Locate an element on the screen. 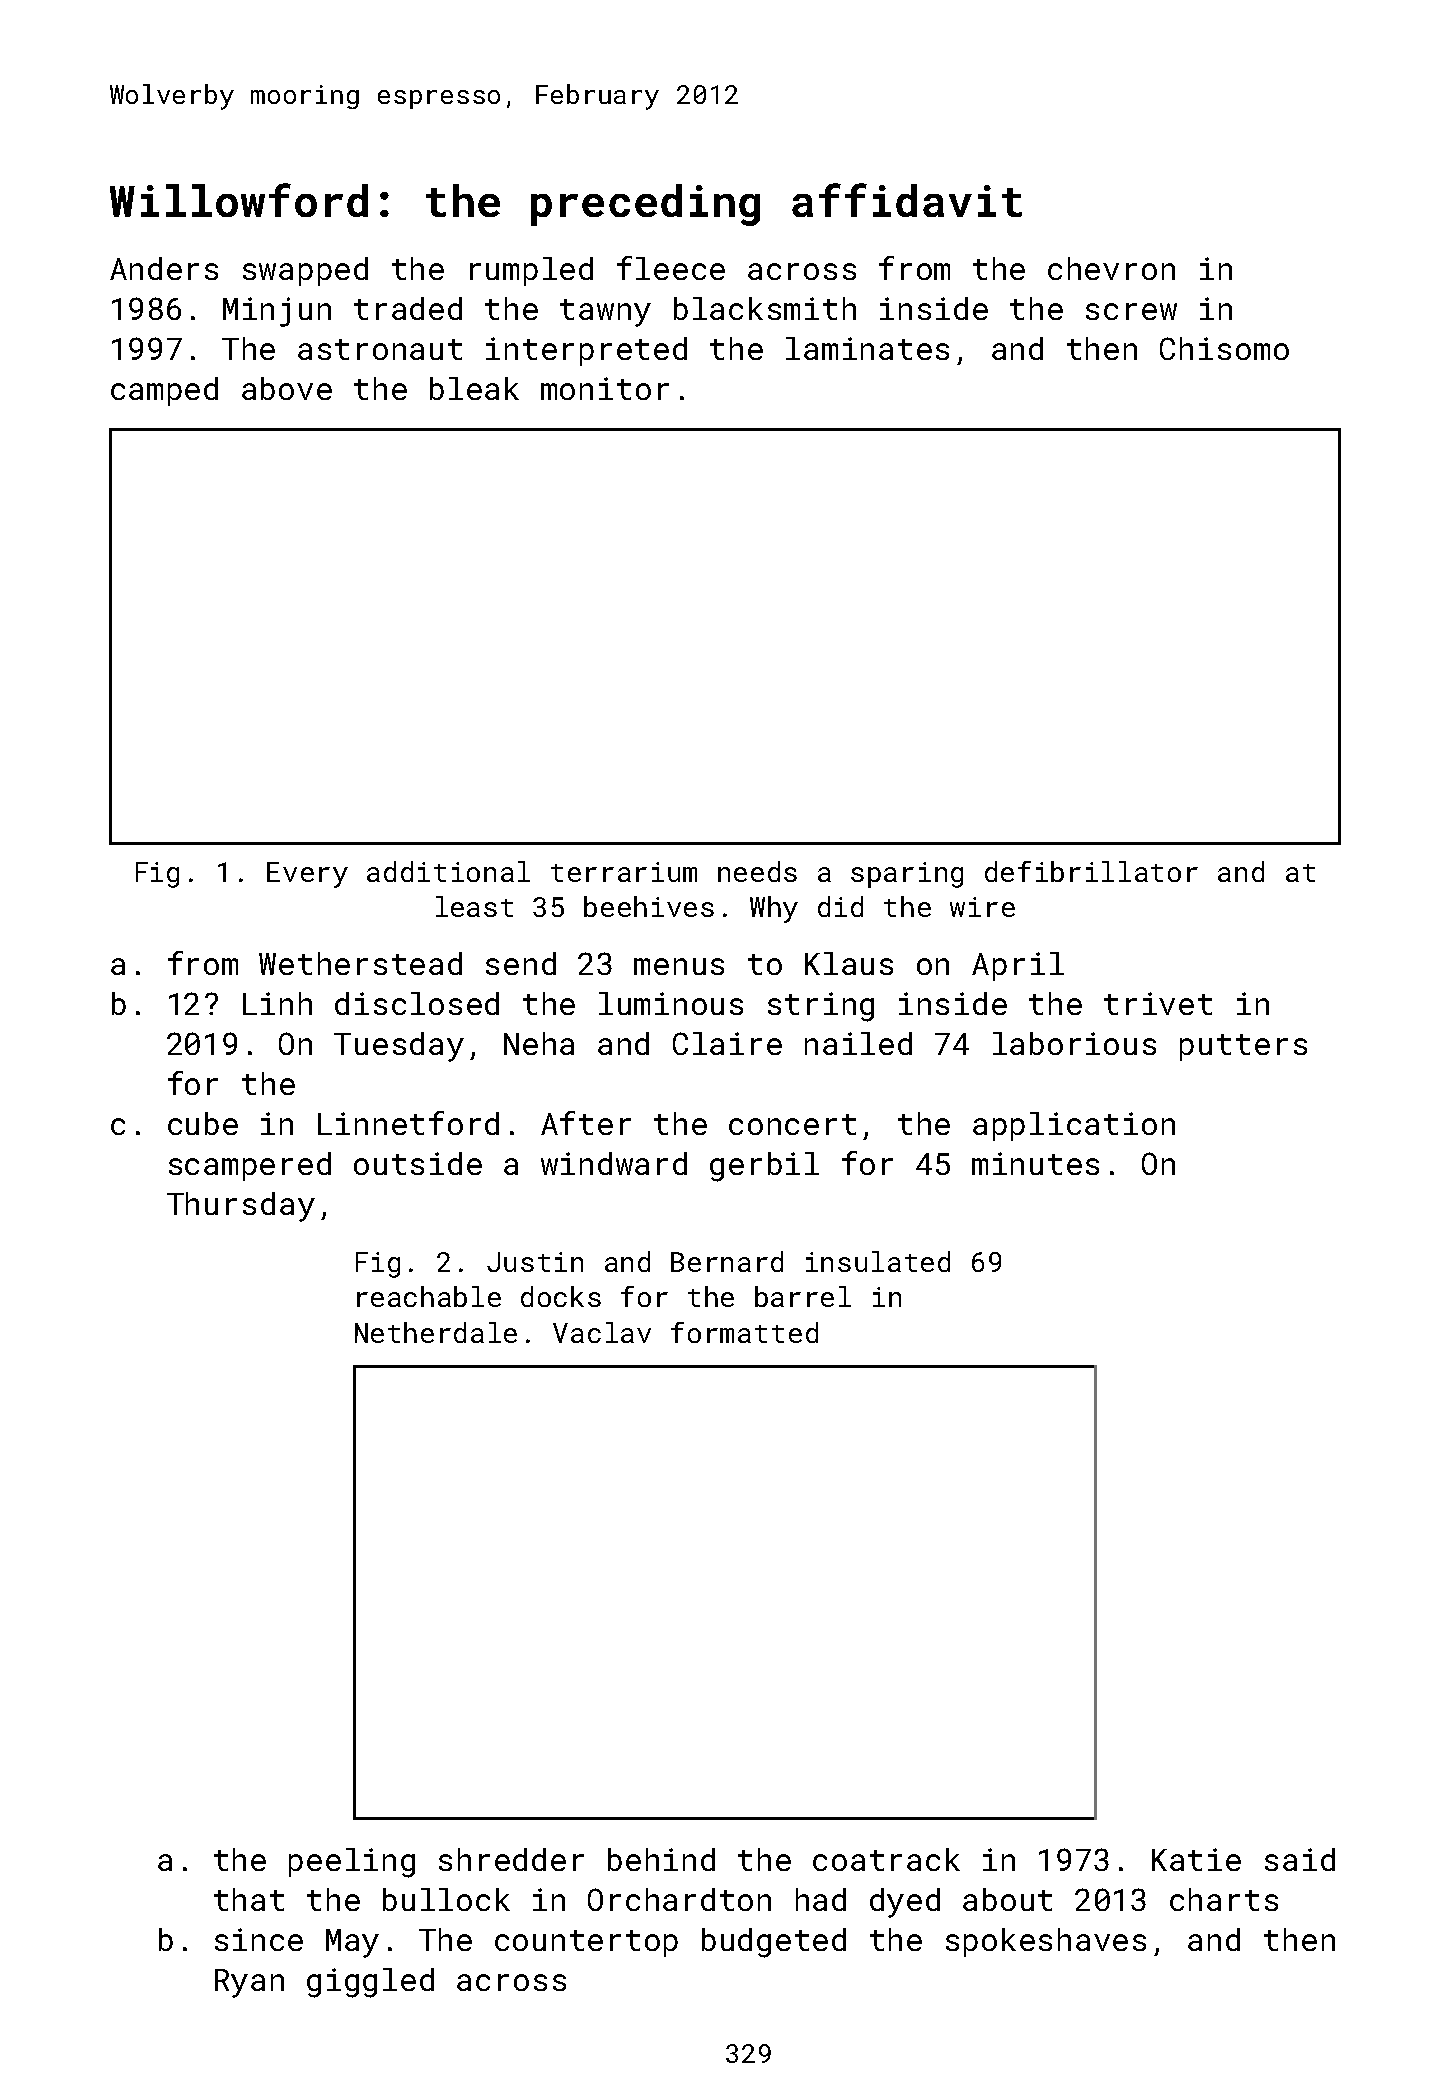 The image size is (1450, 2100). formatted is located at coordinates (744, 1332).
